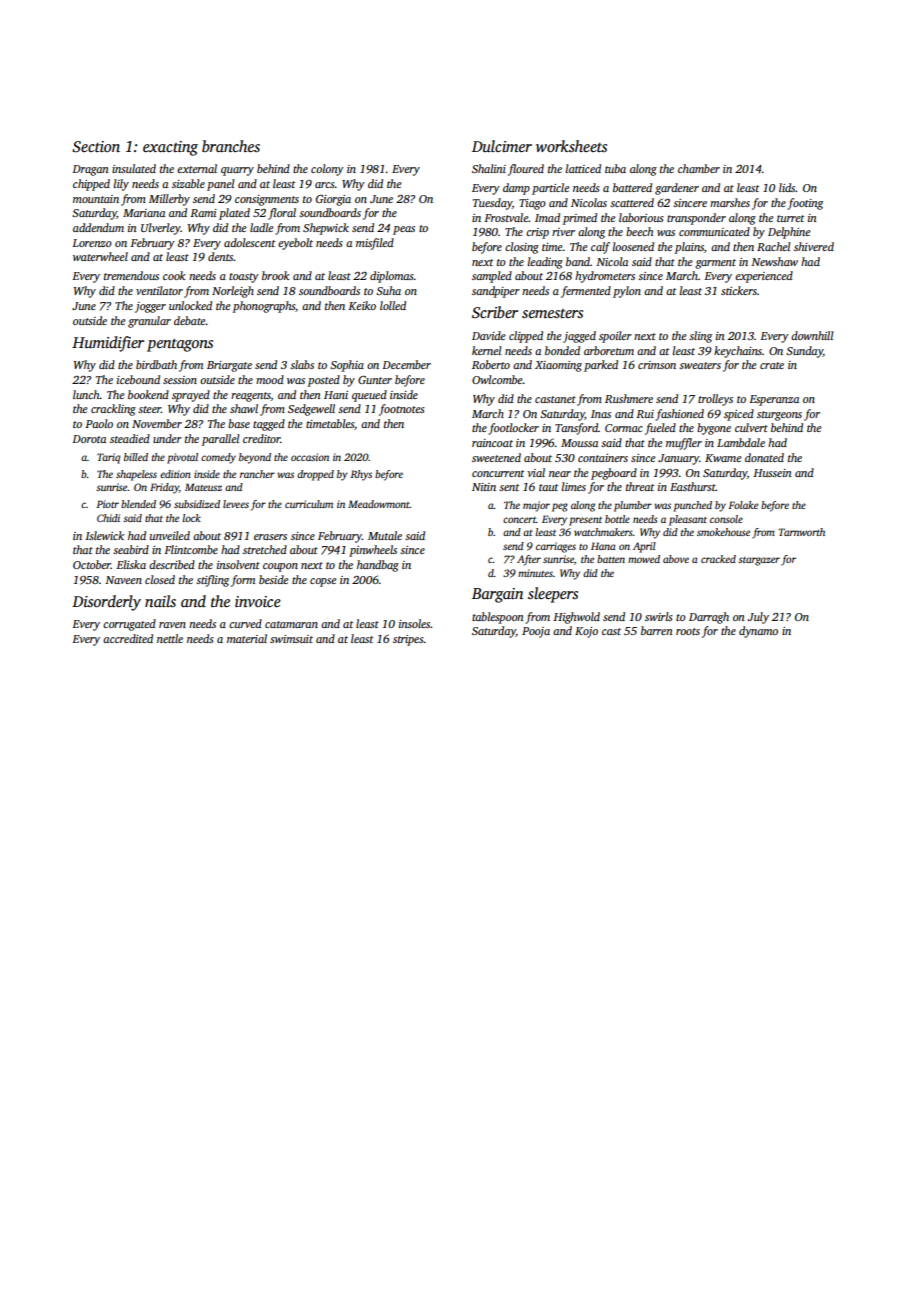 This screenshot has width=908, height=1316. I want to click on Tariq, so click(108, 458).
